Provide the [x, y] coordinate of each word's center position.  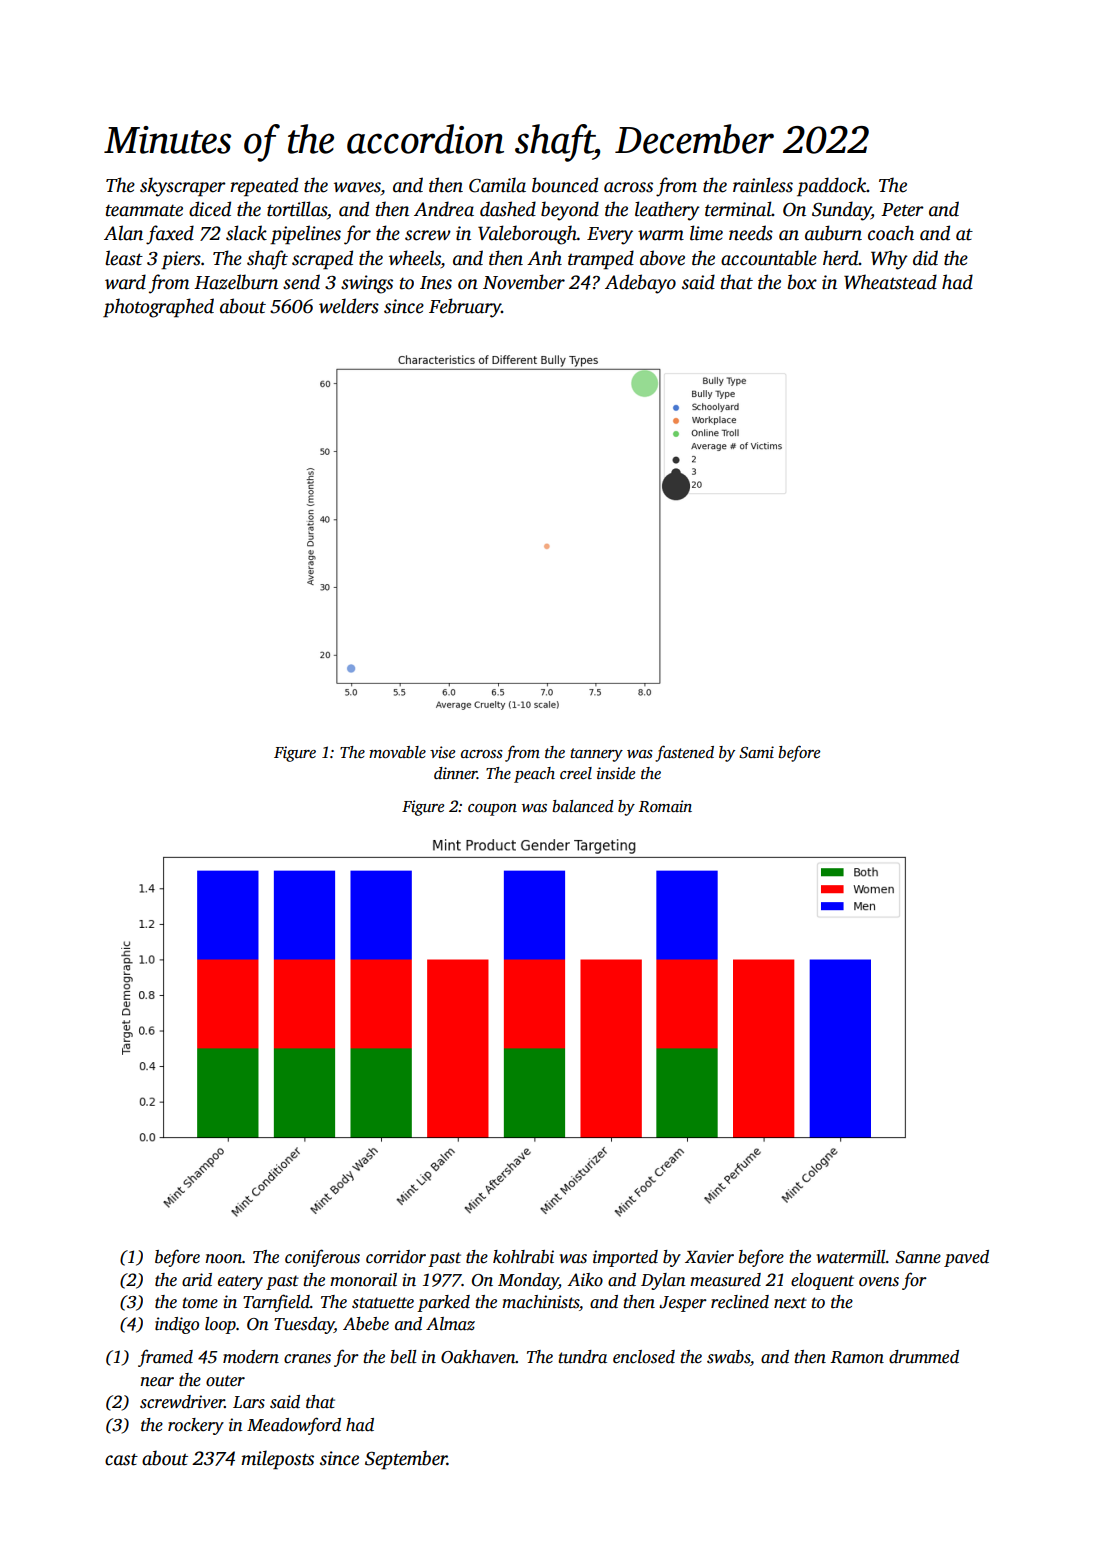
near [157, 1382]
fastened [684, 753]
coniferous [322, 1258]
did [925, 258]
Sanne [918, 1257]
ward [125, 282]
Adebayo [640, 284]
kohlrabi [523, 1257]
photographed [158, 308]
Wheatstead [890, 282]
